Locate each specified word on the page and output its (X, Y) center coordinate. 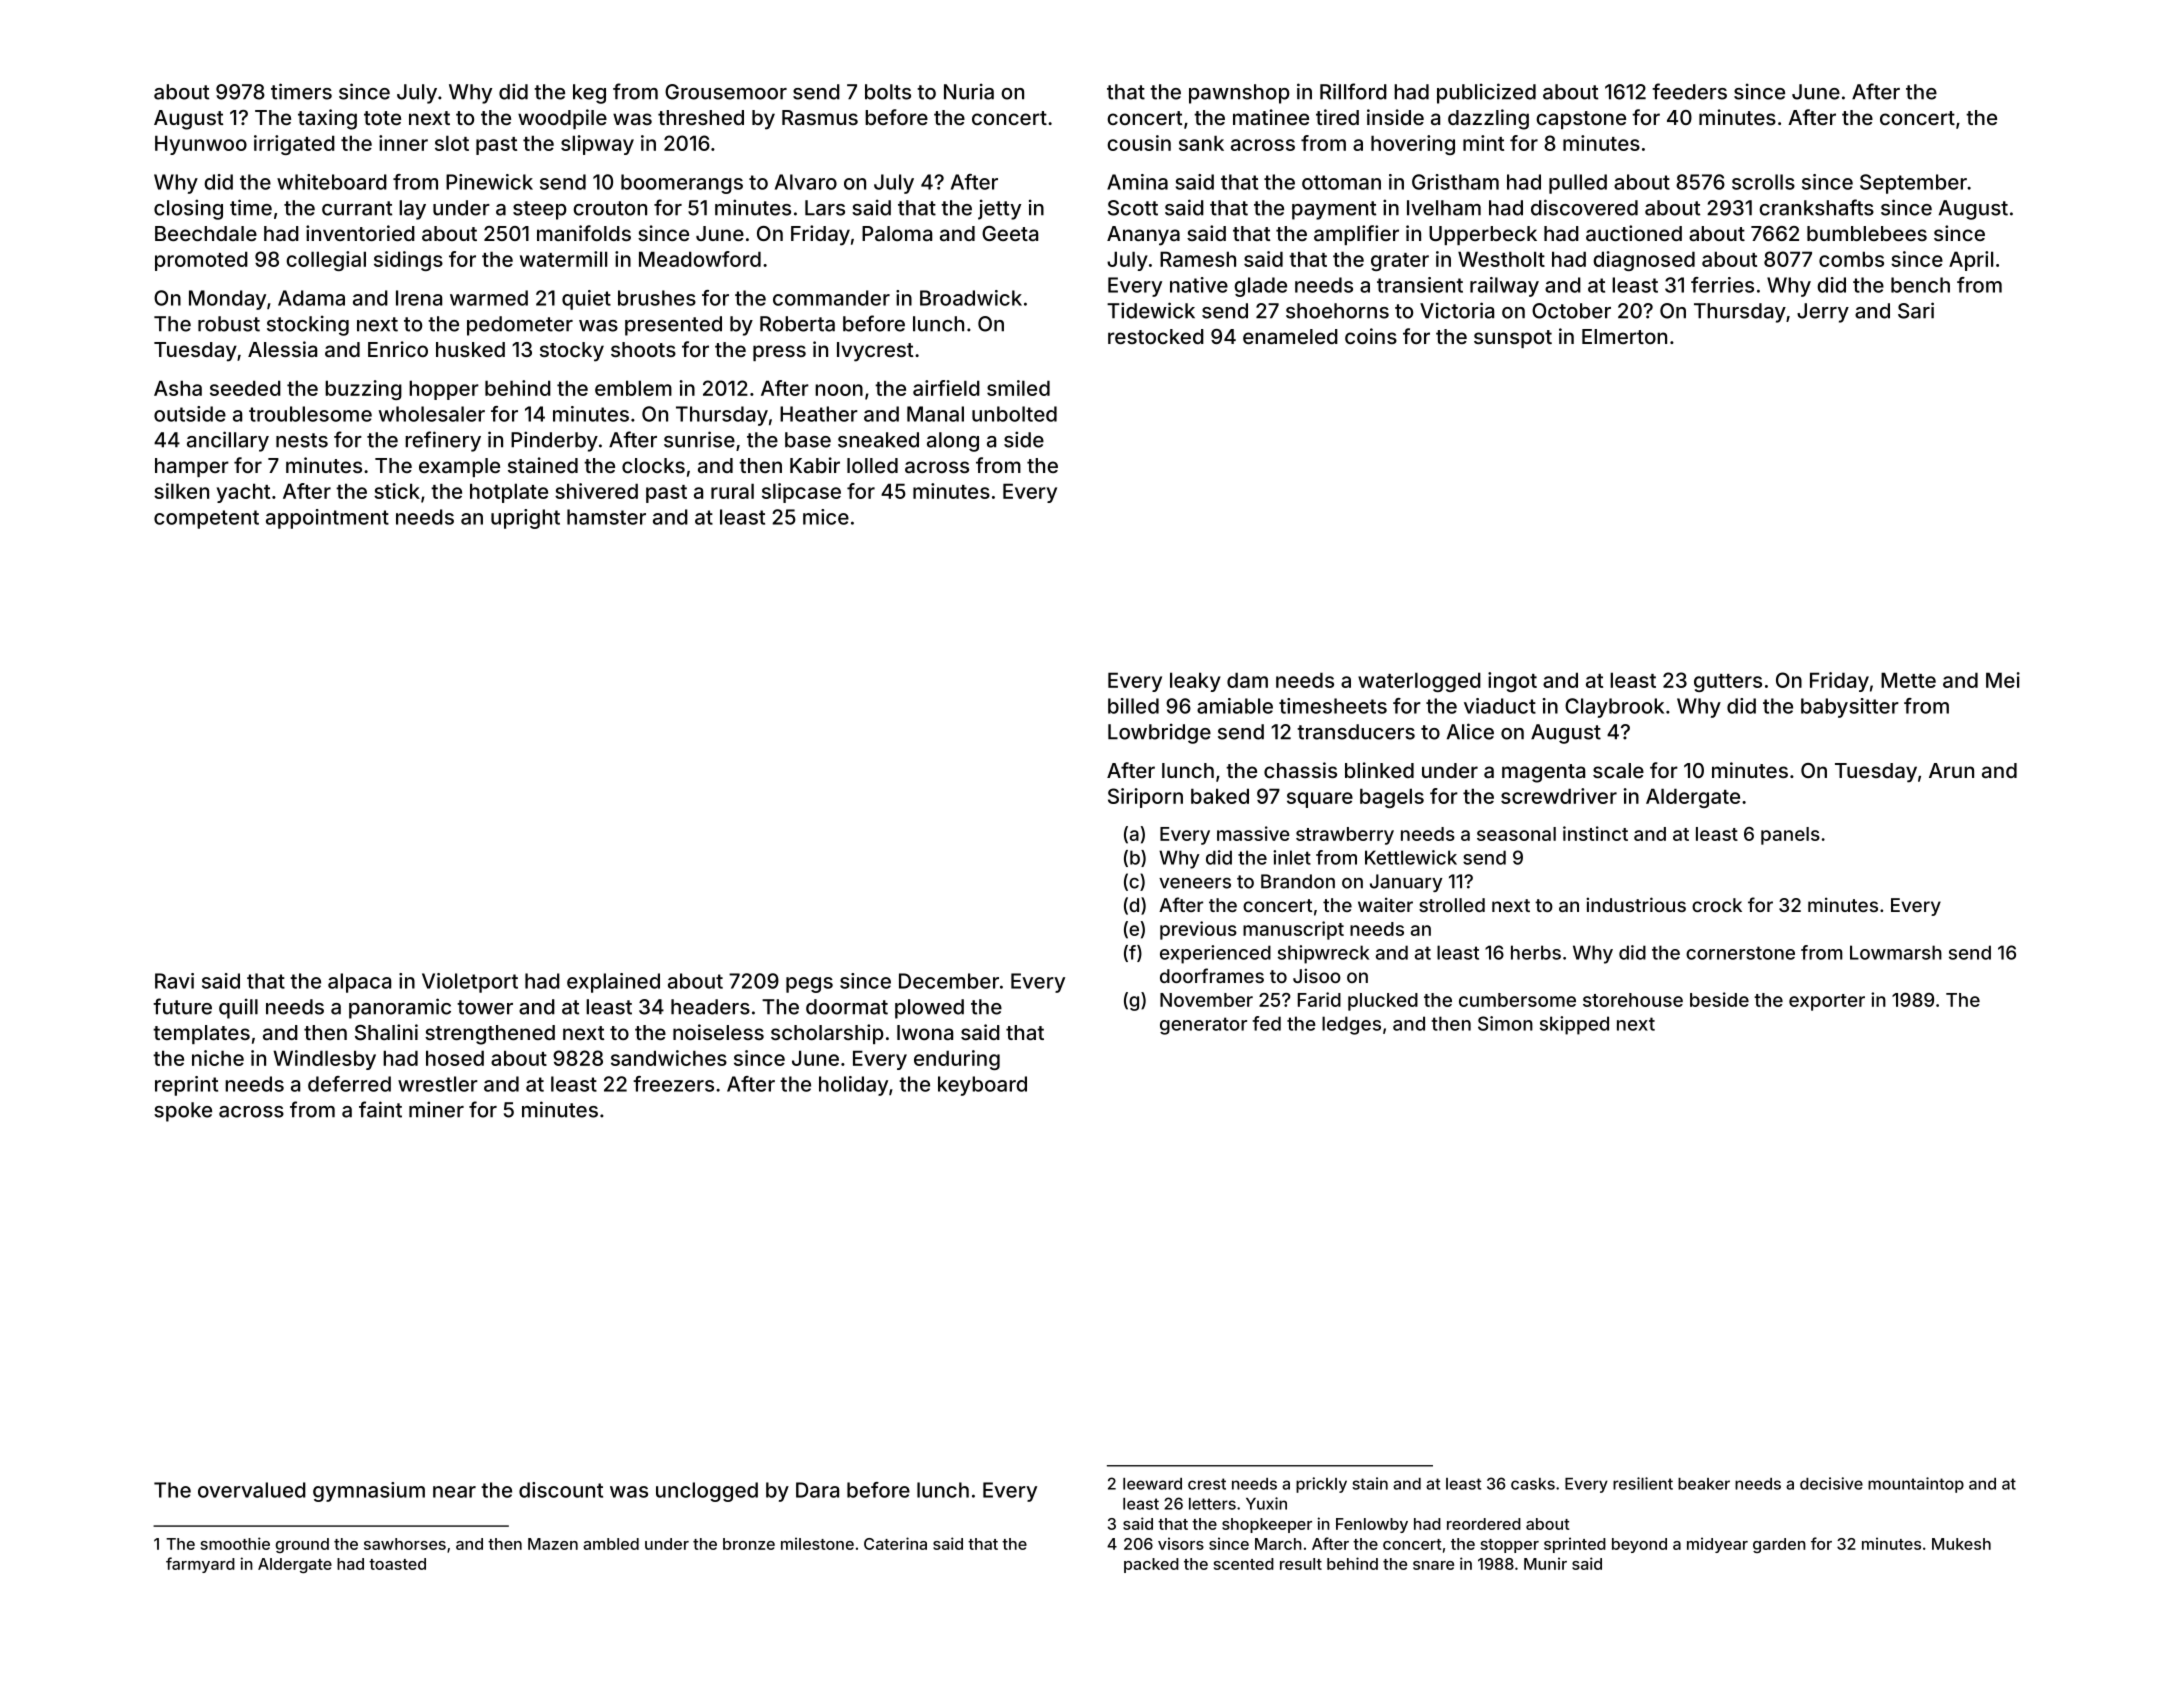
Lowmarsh (1896, 952)
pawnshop (1239, 94)
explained (613, 983)
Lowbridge (1159, 733)
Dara (817, 1490)
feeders (1689, 91)
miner (436, 1109)
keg (589, 94)
